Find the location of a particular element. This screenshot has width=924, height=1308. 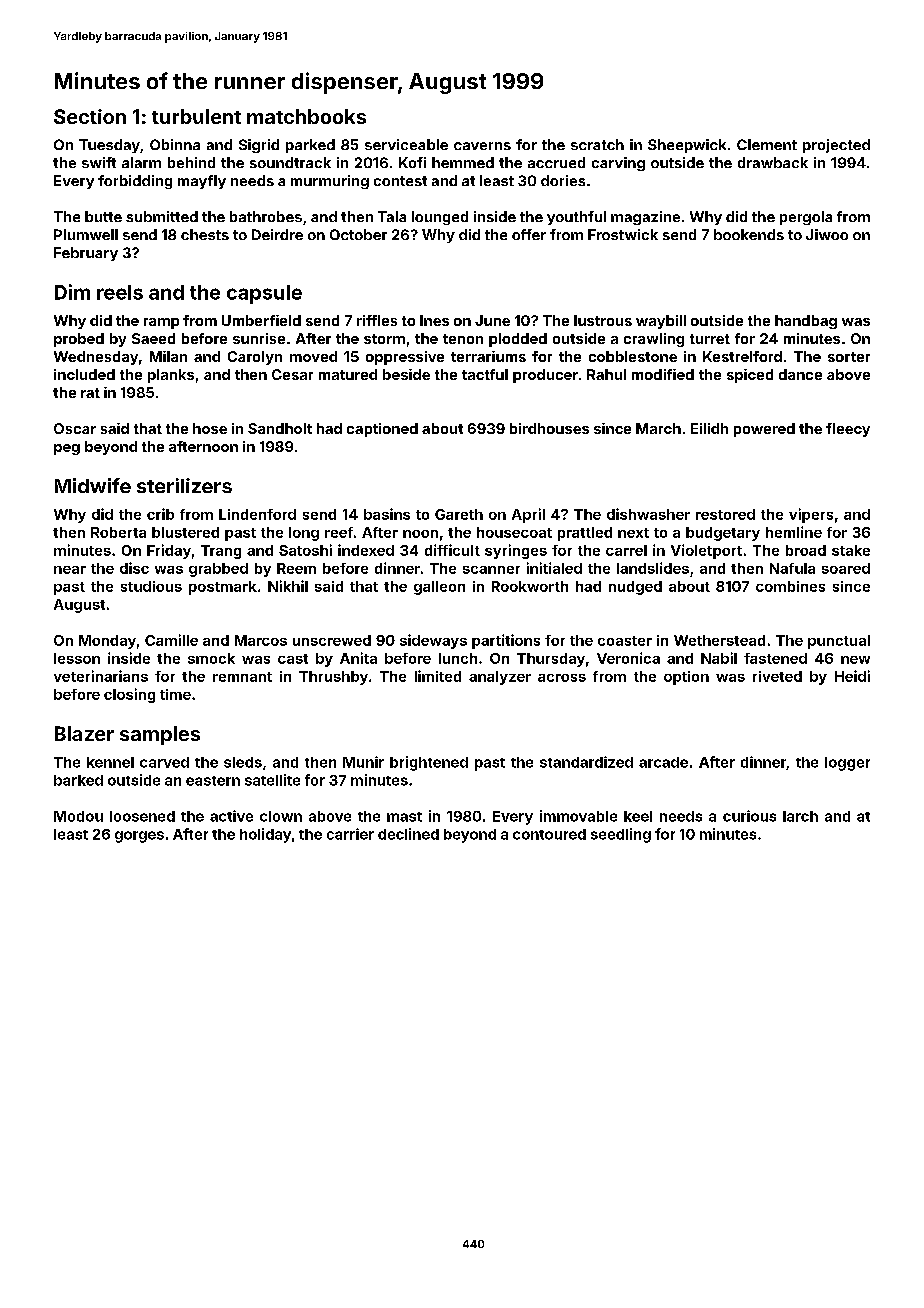

matchbooks is located at coordinates (306, 116).
